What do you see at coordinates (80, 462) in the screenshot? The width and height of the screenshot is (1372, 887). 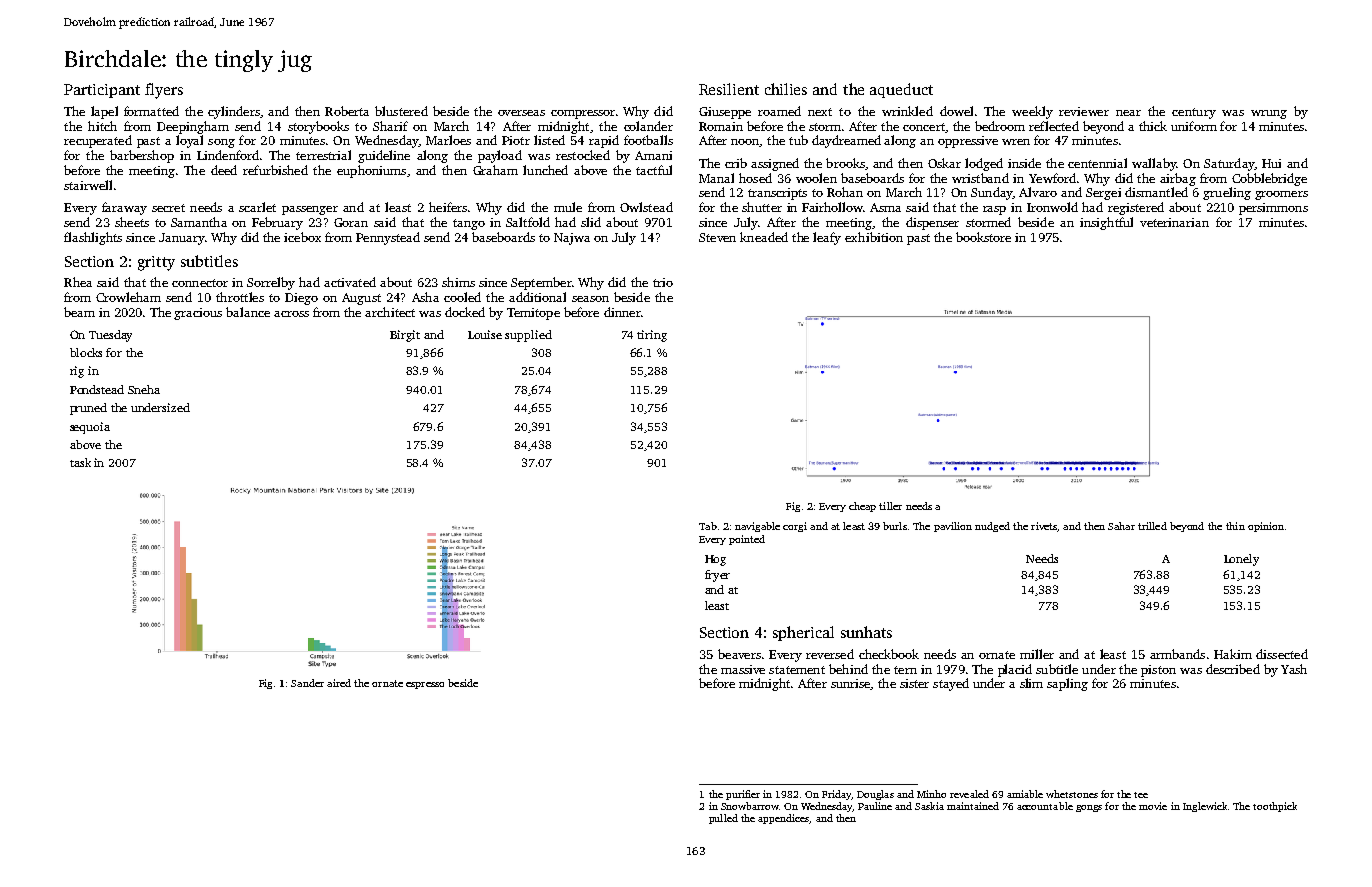 I see `task` at bounding box center [80, 462].
